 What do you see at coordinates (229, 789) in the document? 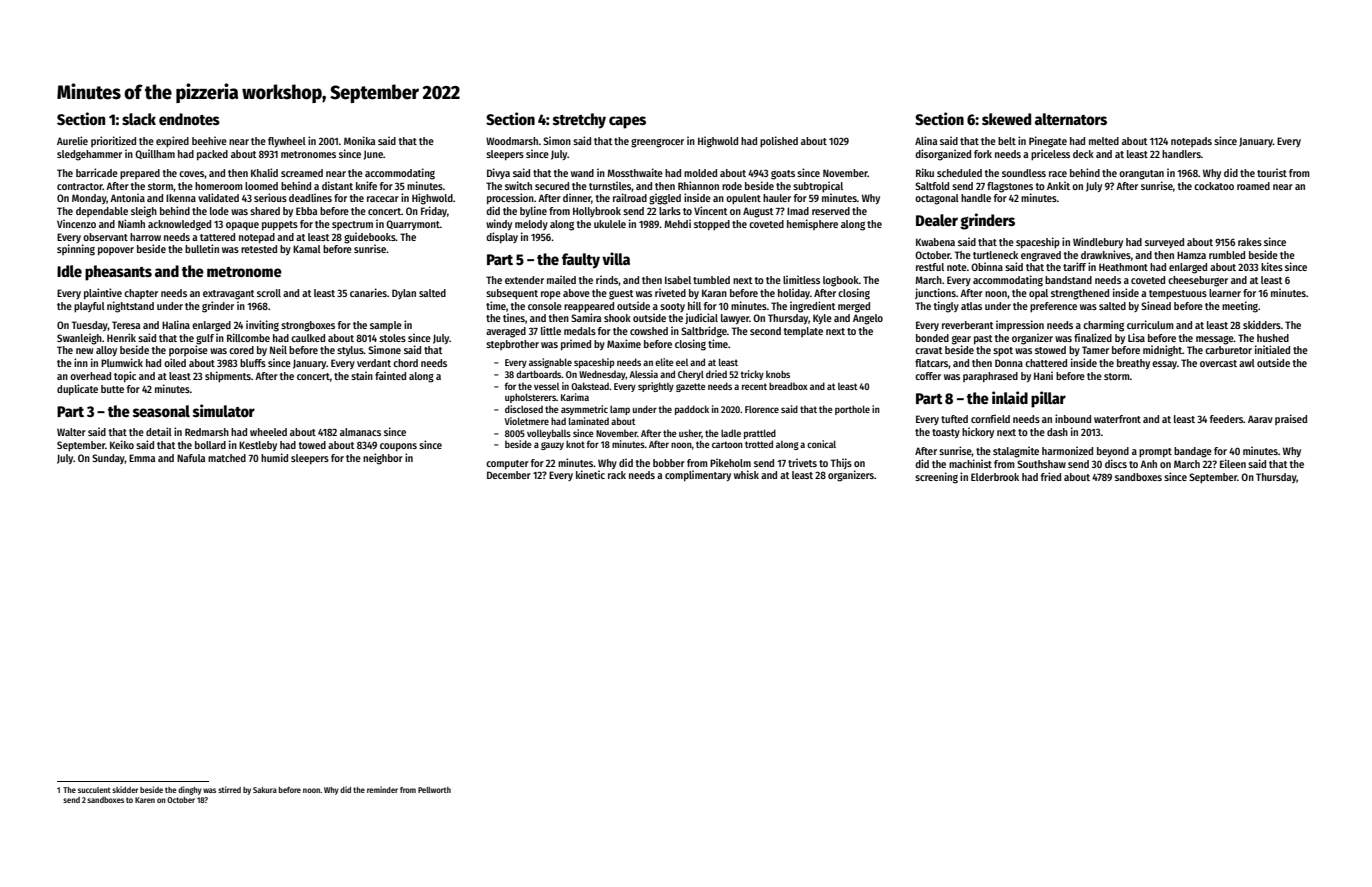
I see `stirred` at bounding box center [229, 789].
